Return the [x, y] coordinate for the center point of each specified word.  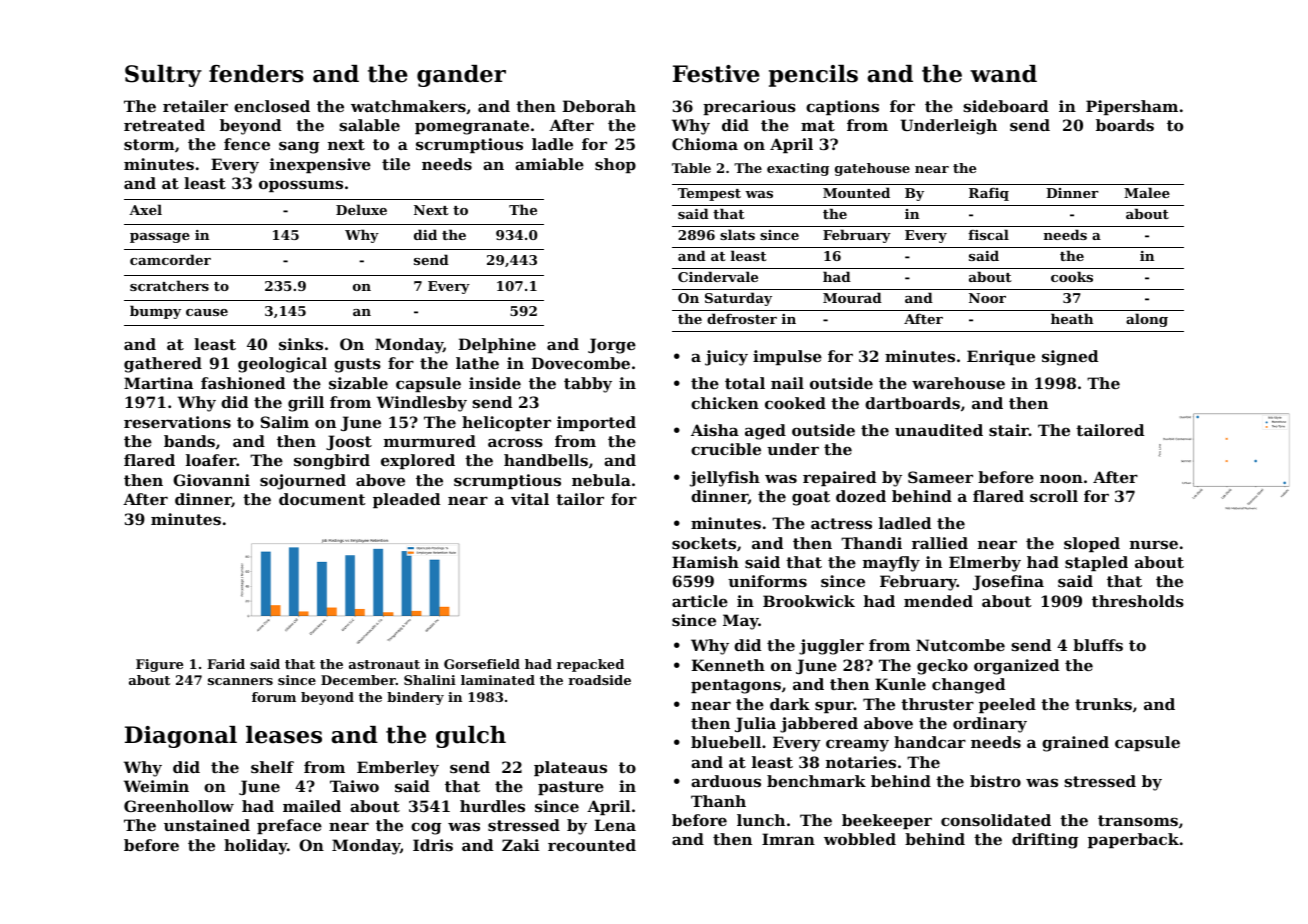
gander [461, 76]
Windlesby [422, 404]
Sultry [163, 76]
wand [1003, 74]
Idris [433, 845]
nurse [1154, 544]
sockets [704, 543]
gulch [471, 737]
